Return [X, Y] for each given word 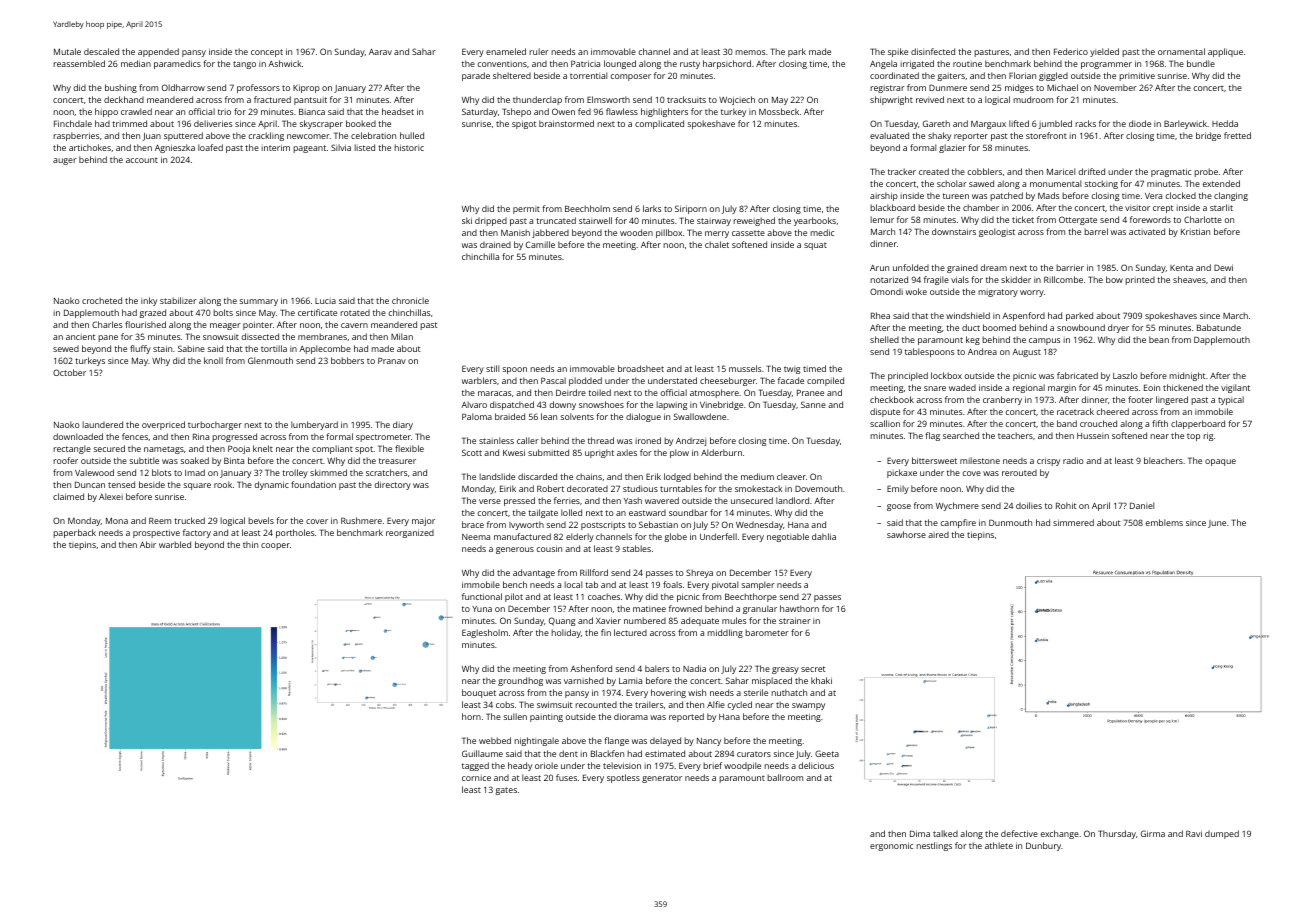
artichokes [90, 147]
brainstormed [566, 123]
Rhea [880, 315]
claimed [68, 496]
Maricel [1061, 171]
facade [791, 380]
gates [506, 791]
